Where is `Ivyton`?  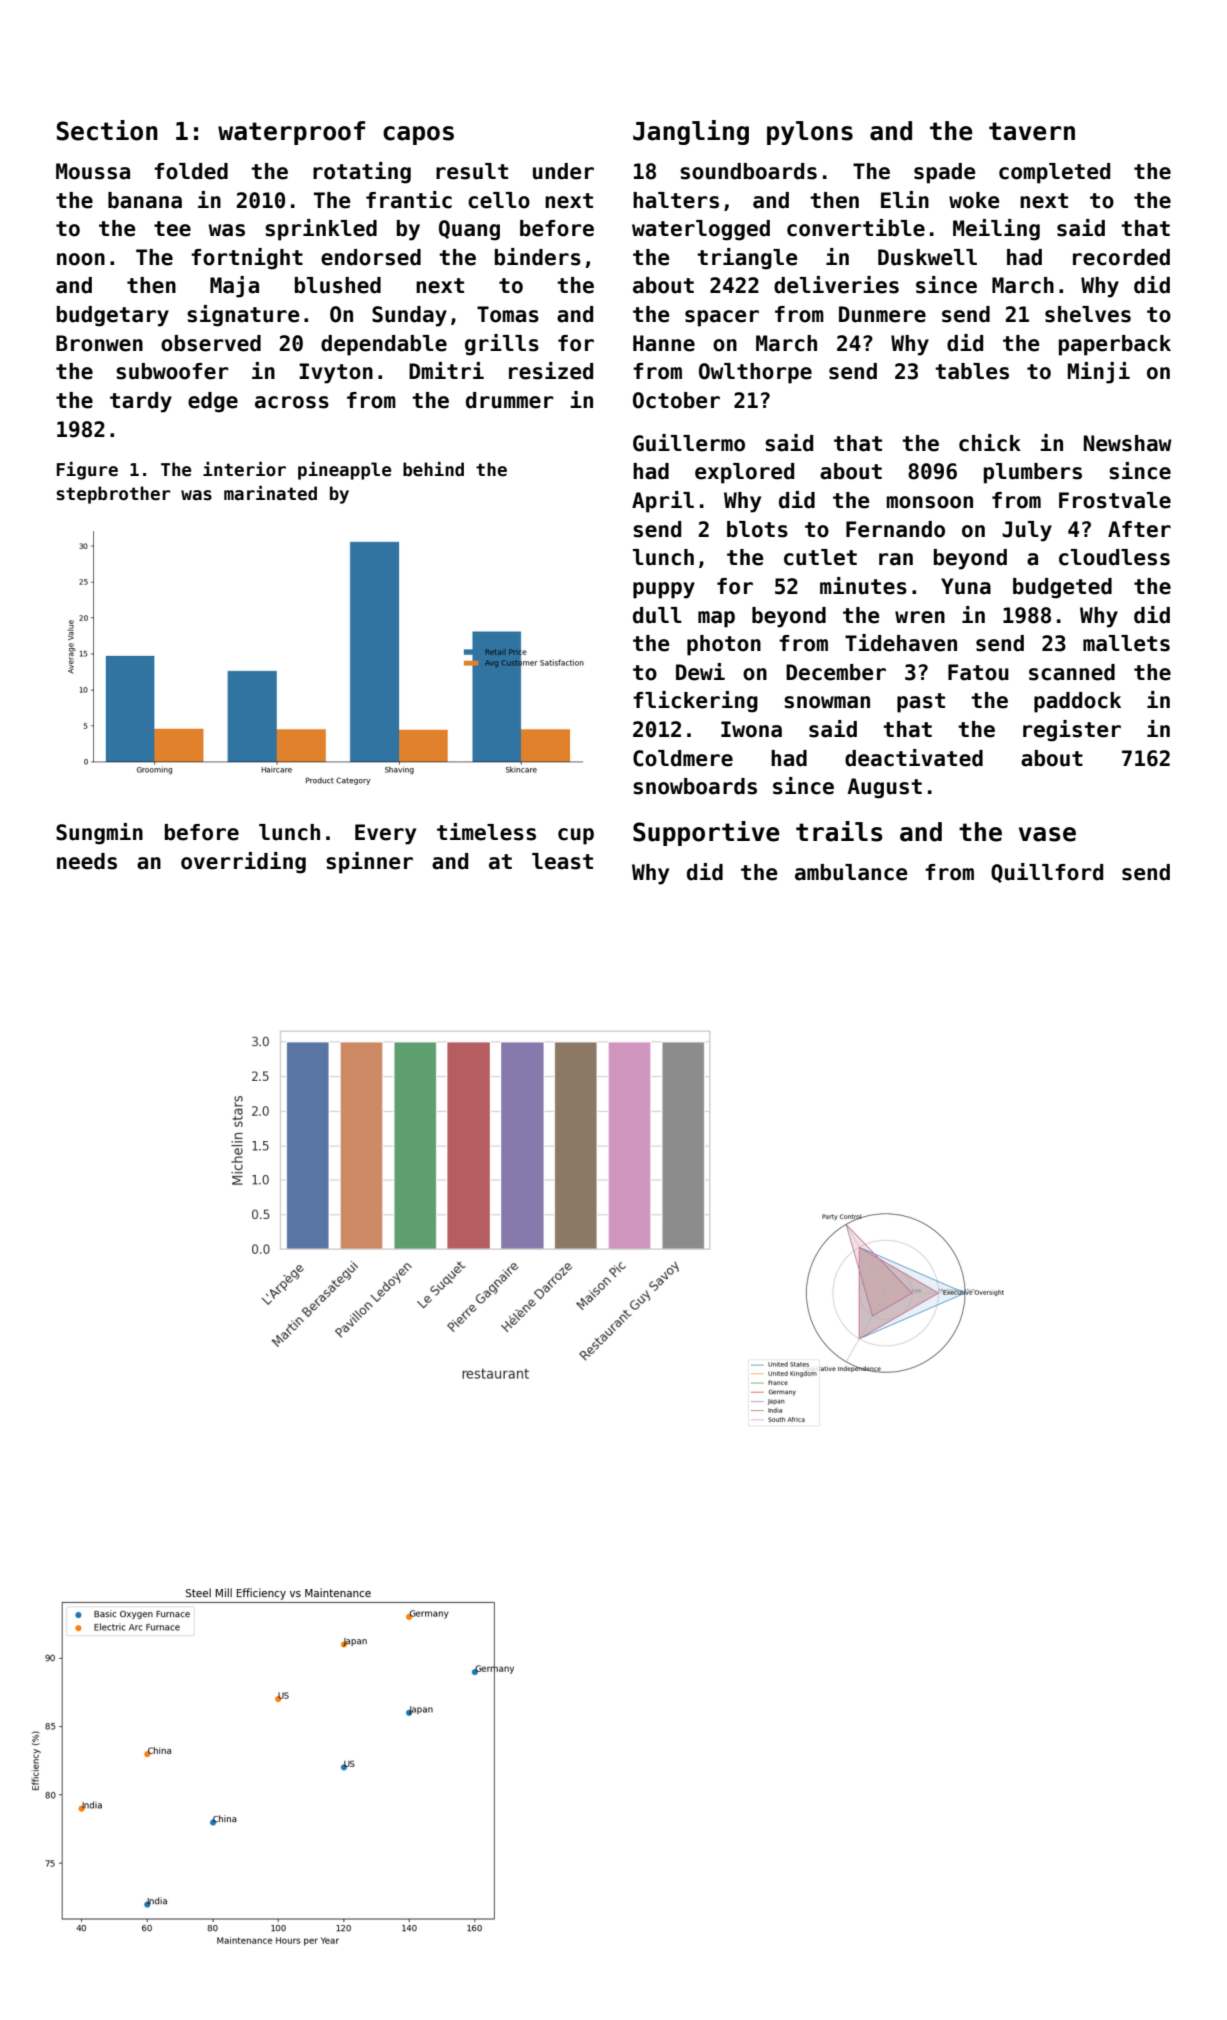
Ivyton is located at coordinates (336, 373).
